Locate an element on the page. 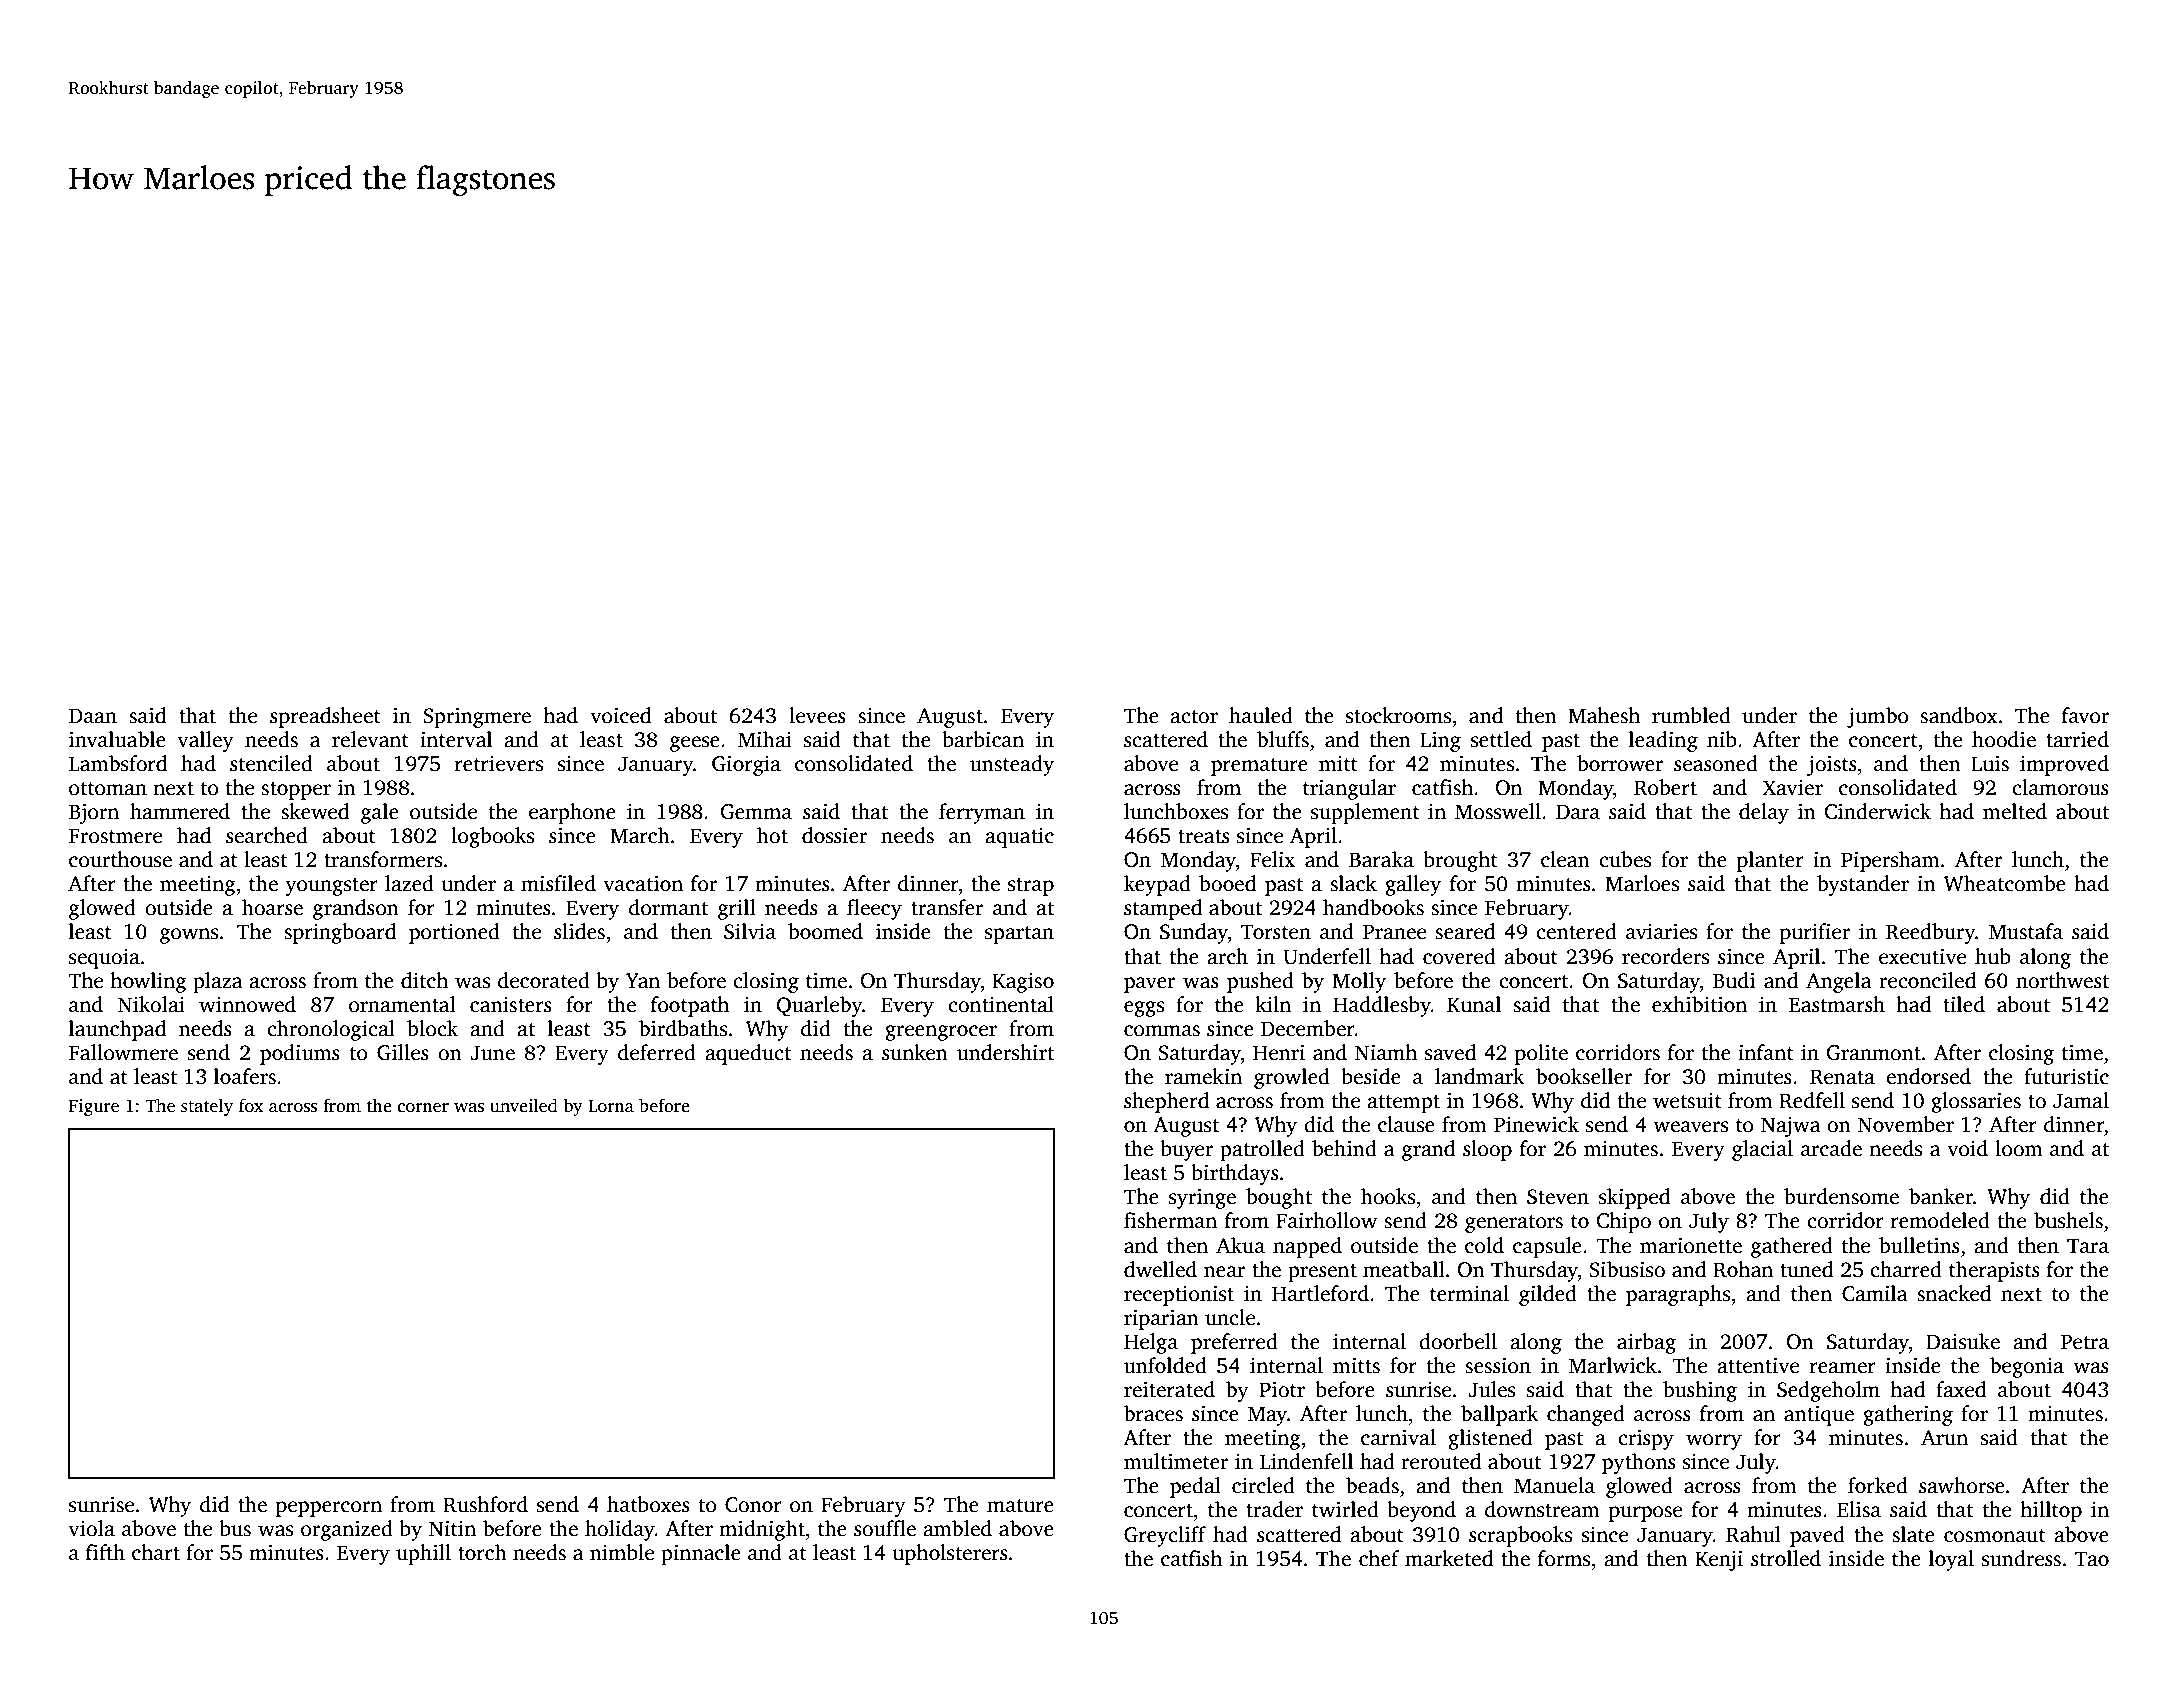 The width and height of the image is (2178, 1683). marionette is located at coordinates (1691, 1246).
